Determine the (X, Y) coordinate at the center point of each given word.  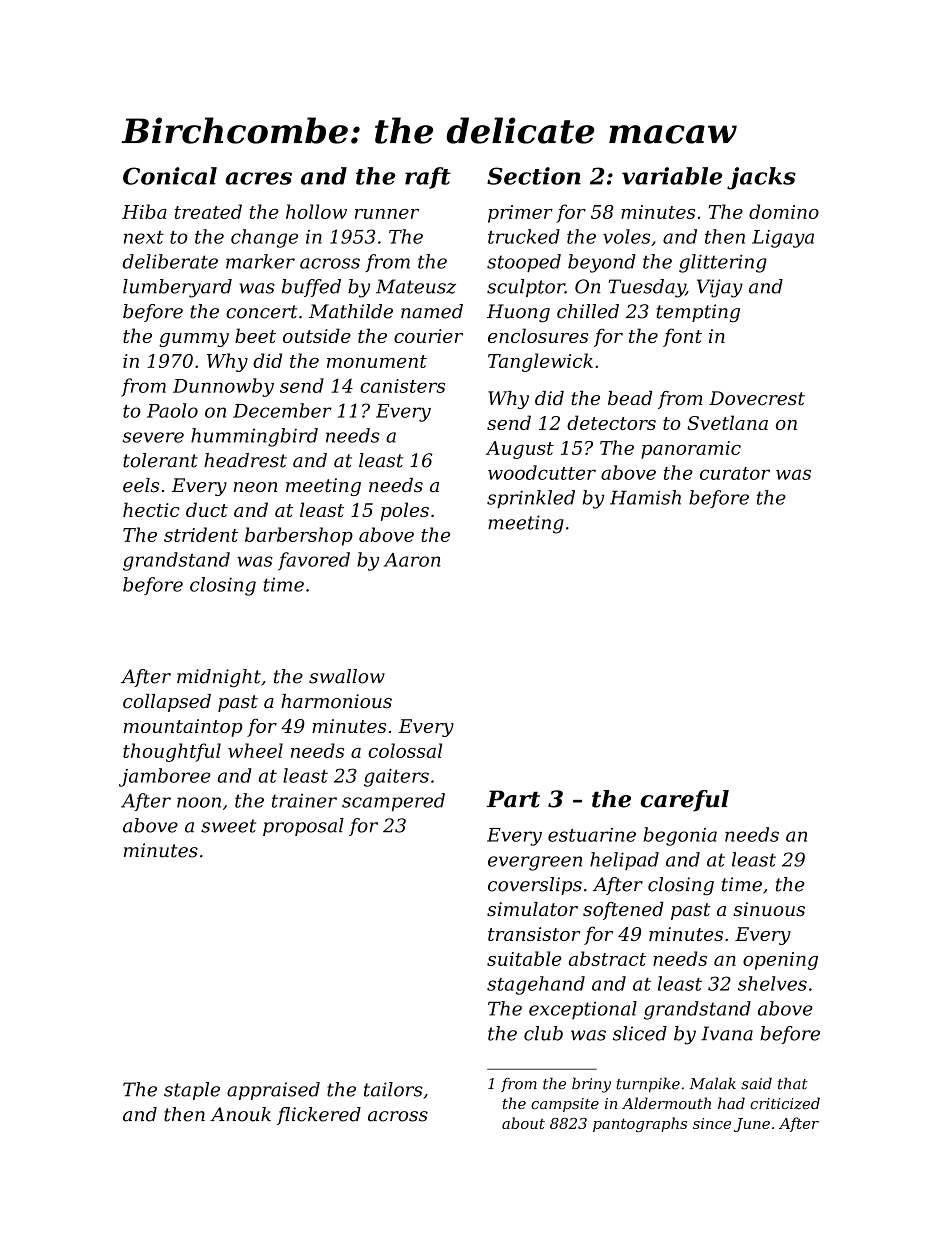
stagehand (536, 985)
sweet (228, 826)
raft (428, 178)
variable (672, 176)
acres (259, 178)
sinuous (769, 909)
